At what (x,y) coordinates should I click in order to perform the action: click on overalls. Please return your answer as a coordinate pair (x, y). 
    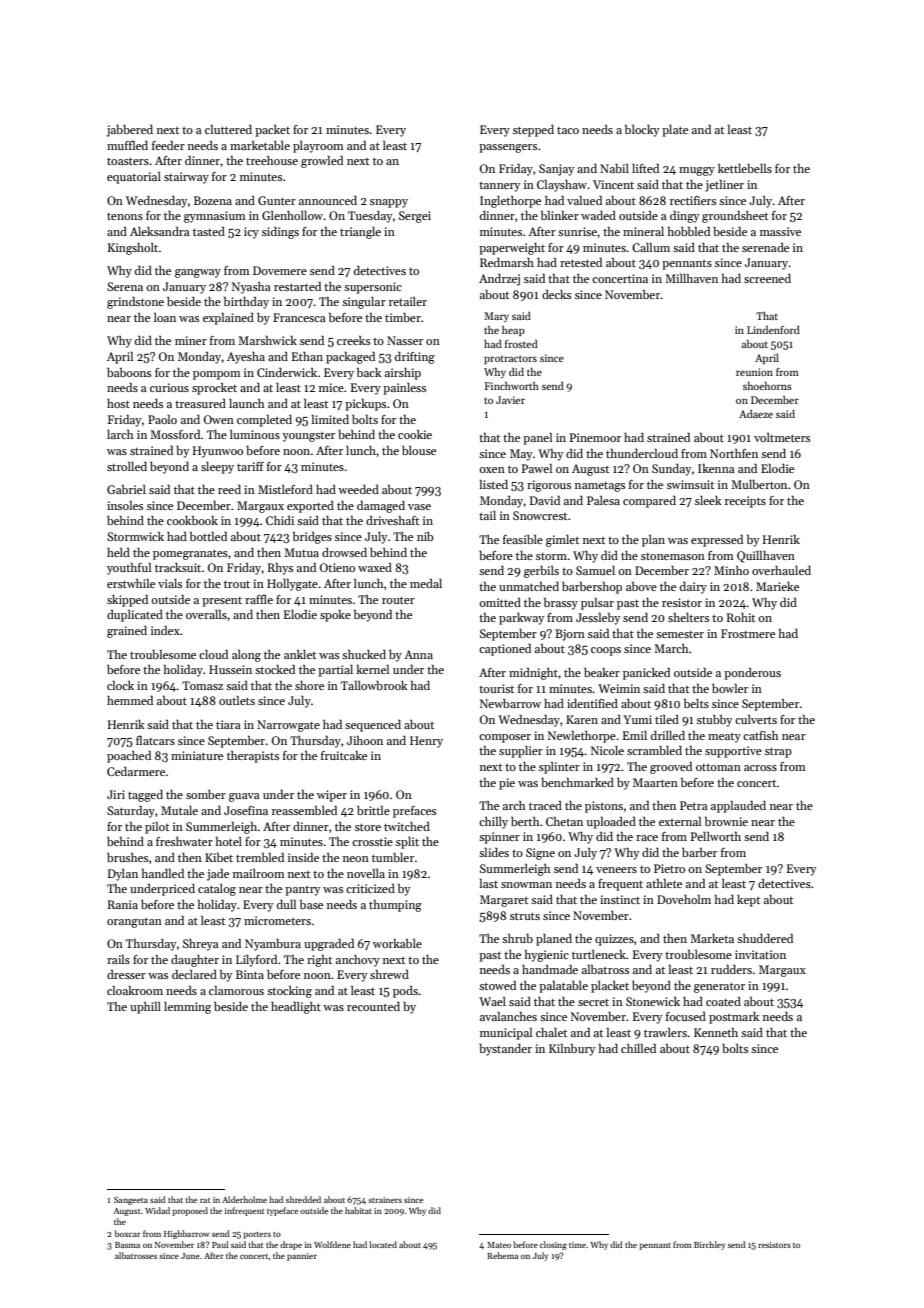
    Looking at the image, I should click on (206, 614).
